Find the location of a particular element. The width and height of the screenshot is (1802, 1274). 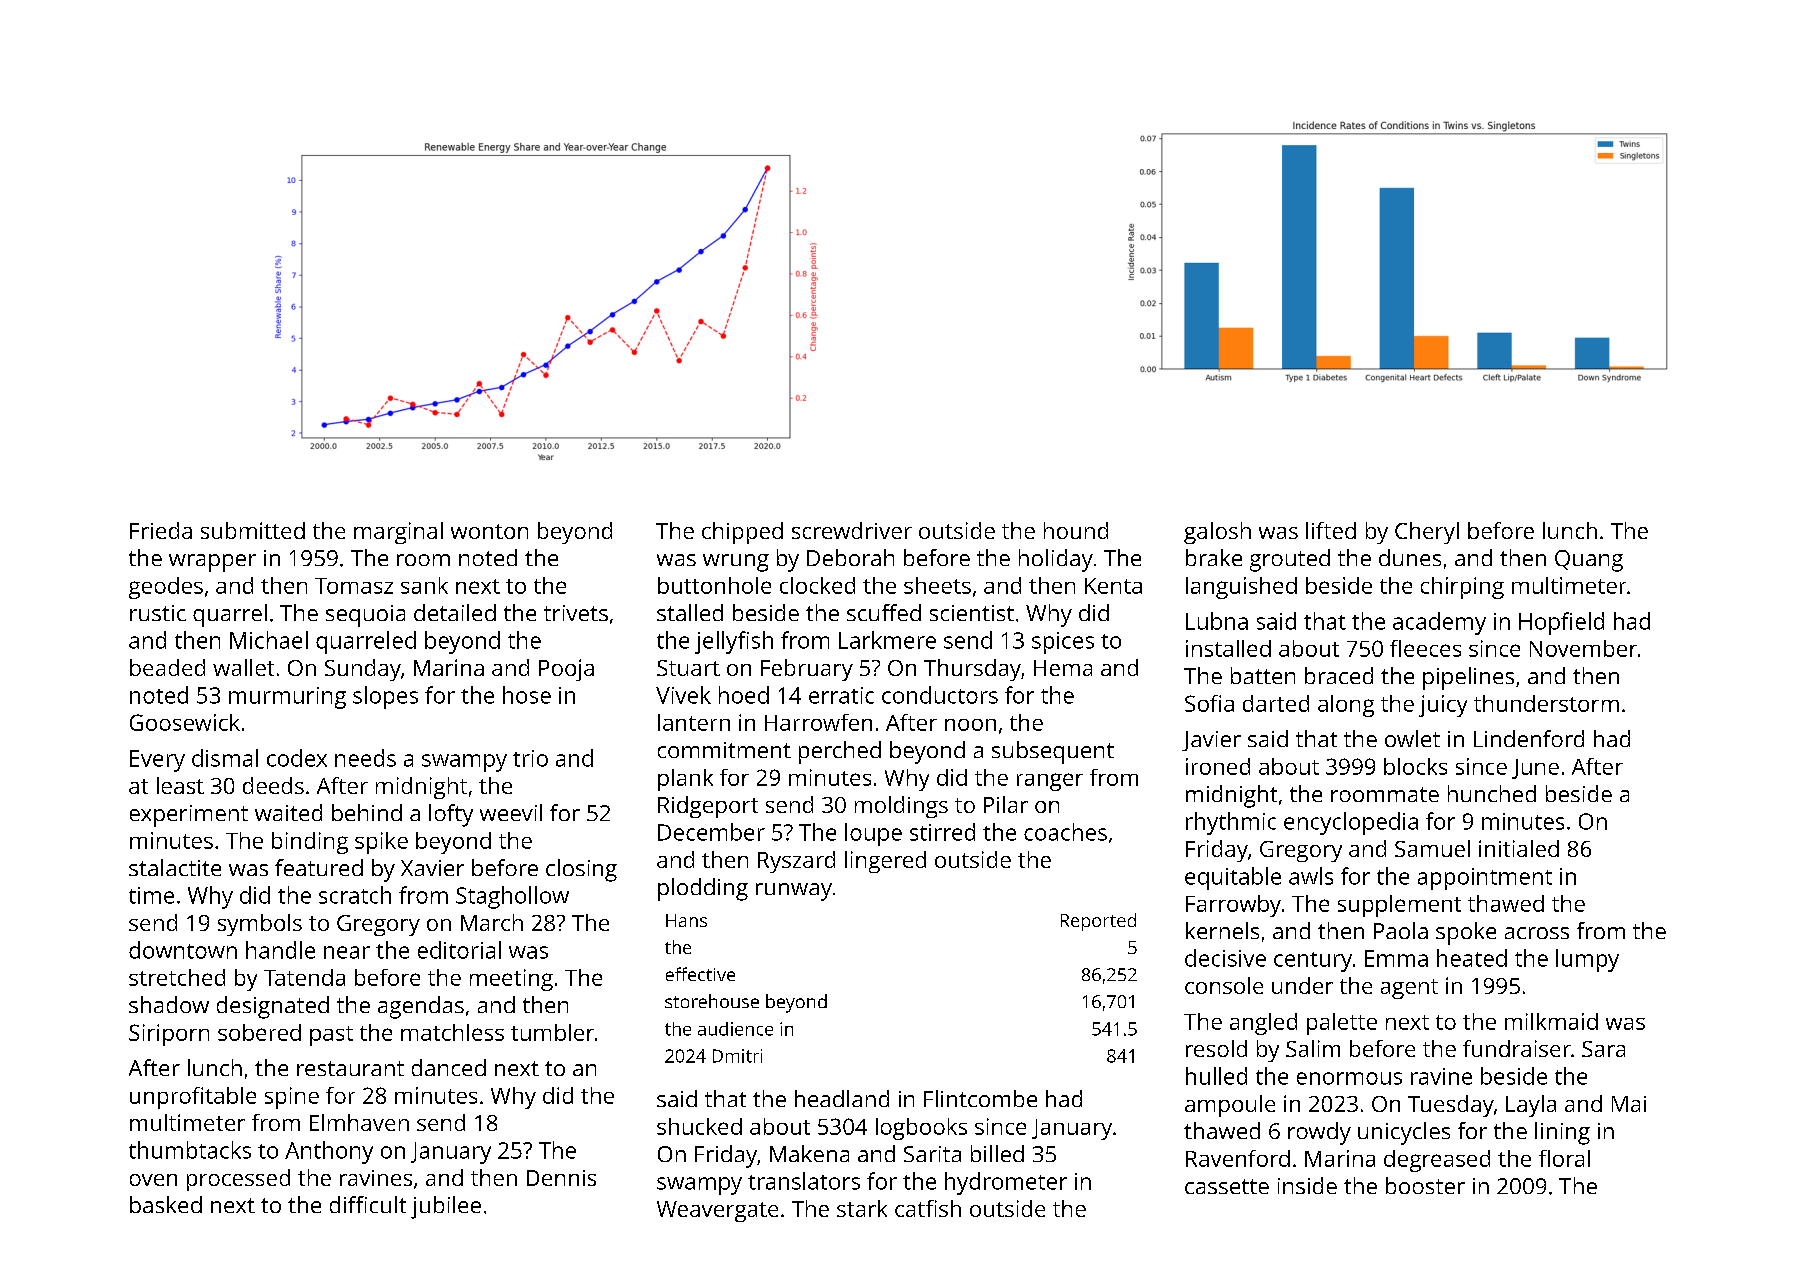

booster is located at coordinates (1425, 1185).
